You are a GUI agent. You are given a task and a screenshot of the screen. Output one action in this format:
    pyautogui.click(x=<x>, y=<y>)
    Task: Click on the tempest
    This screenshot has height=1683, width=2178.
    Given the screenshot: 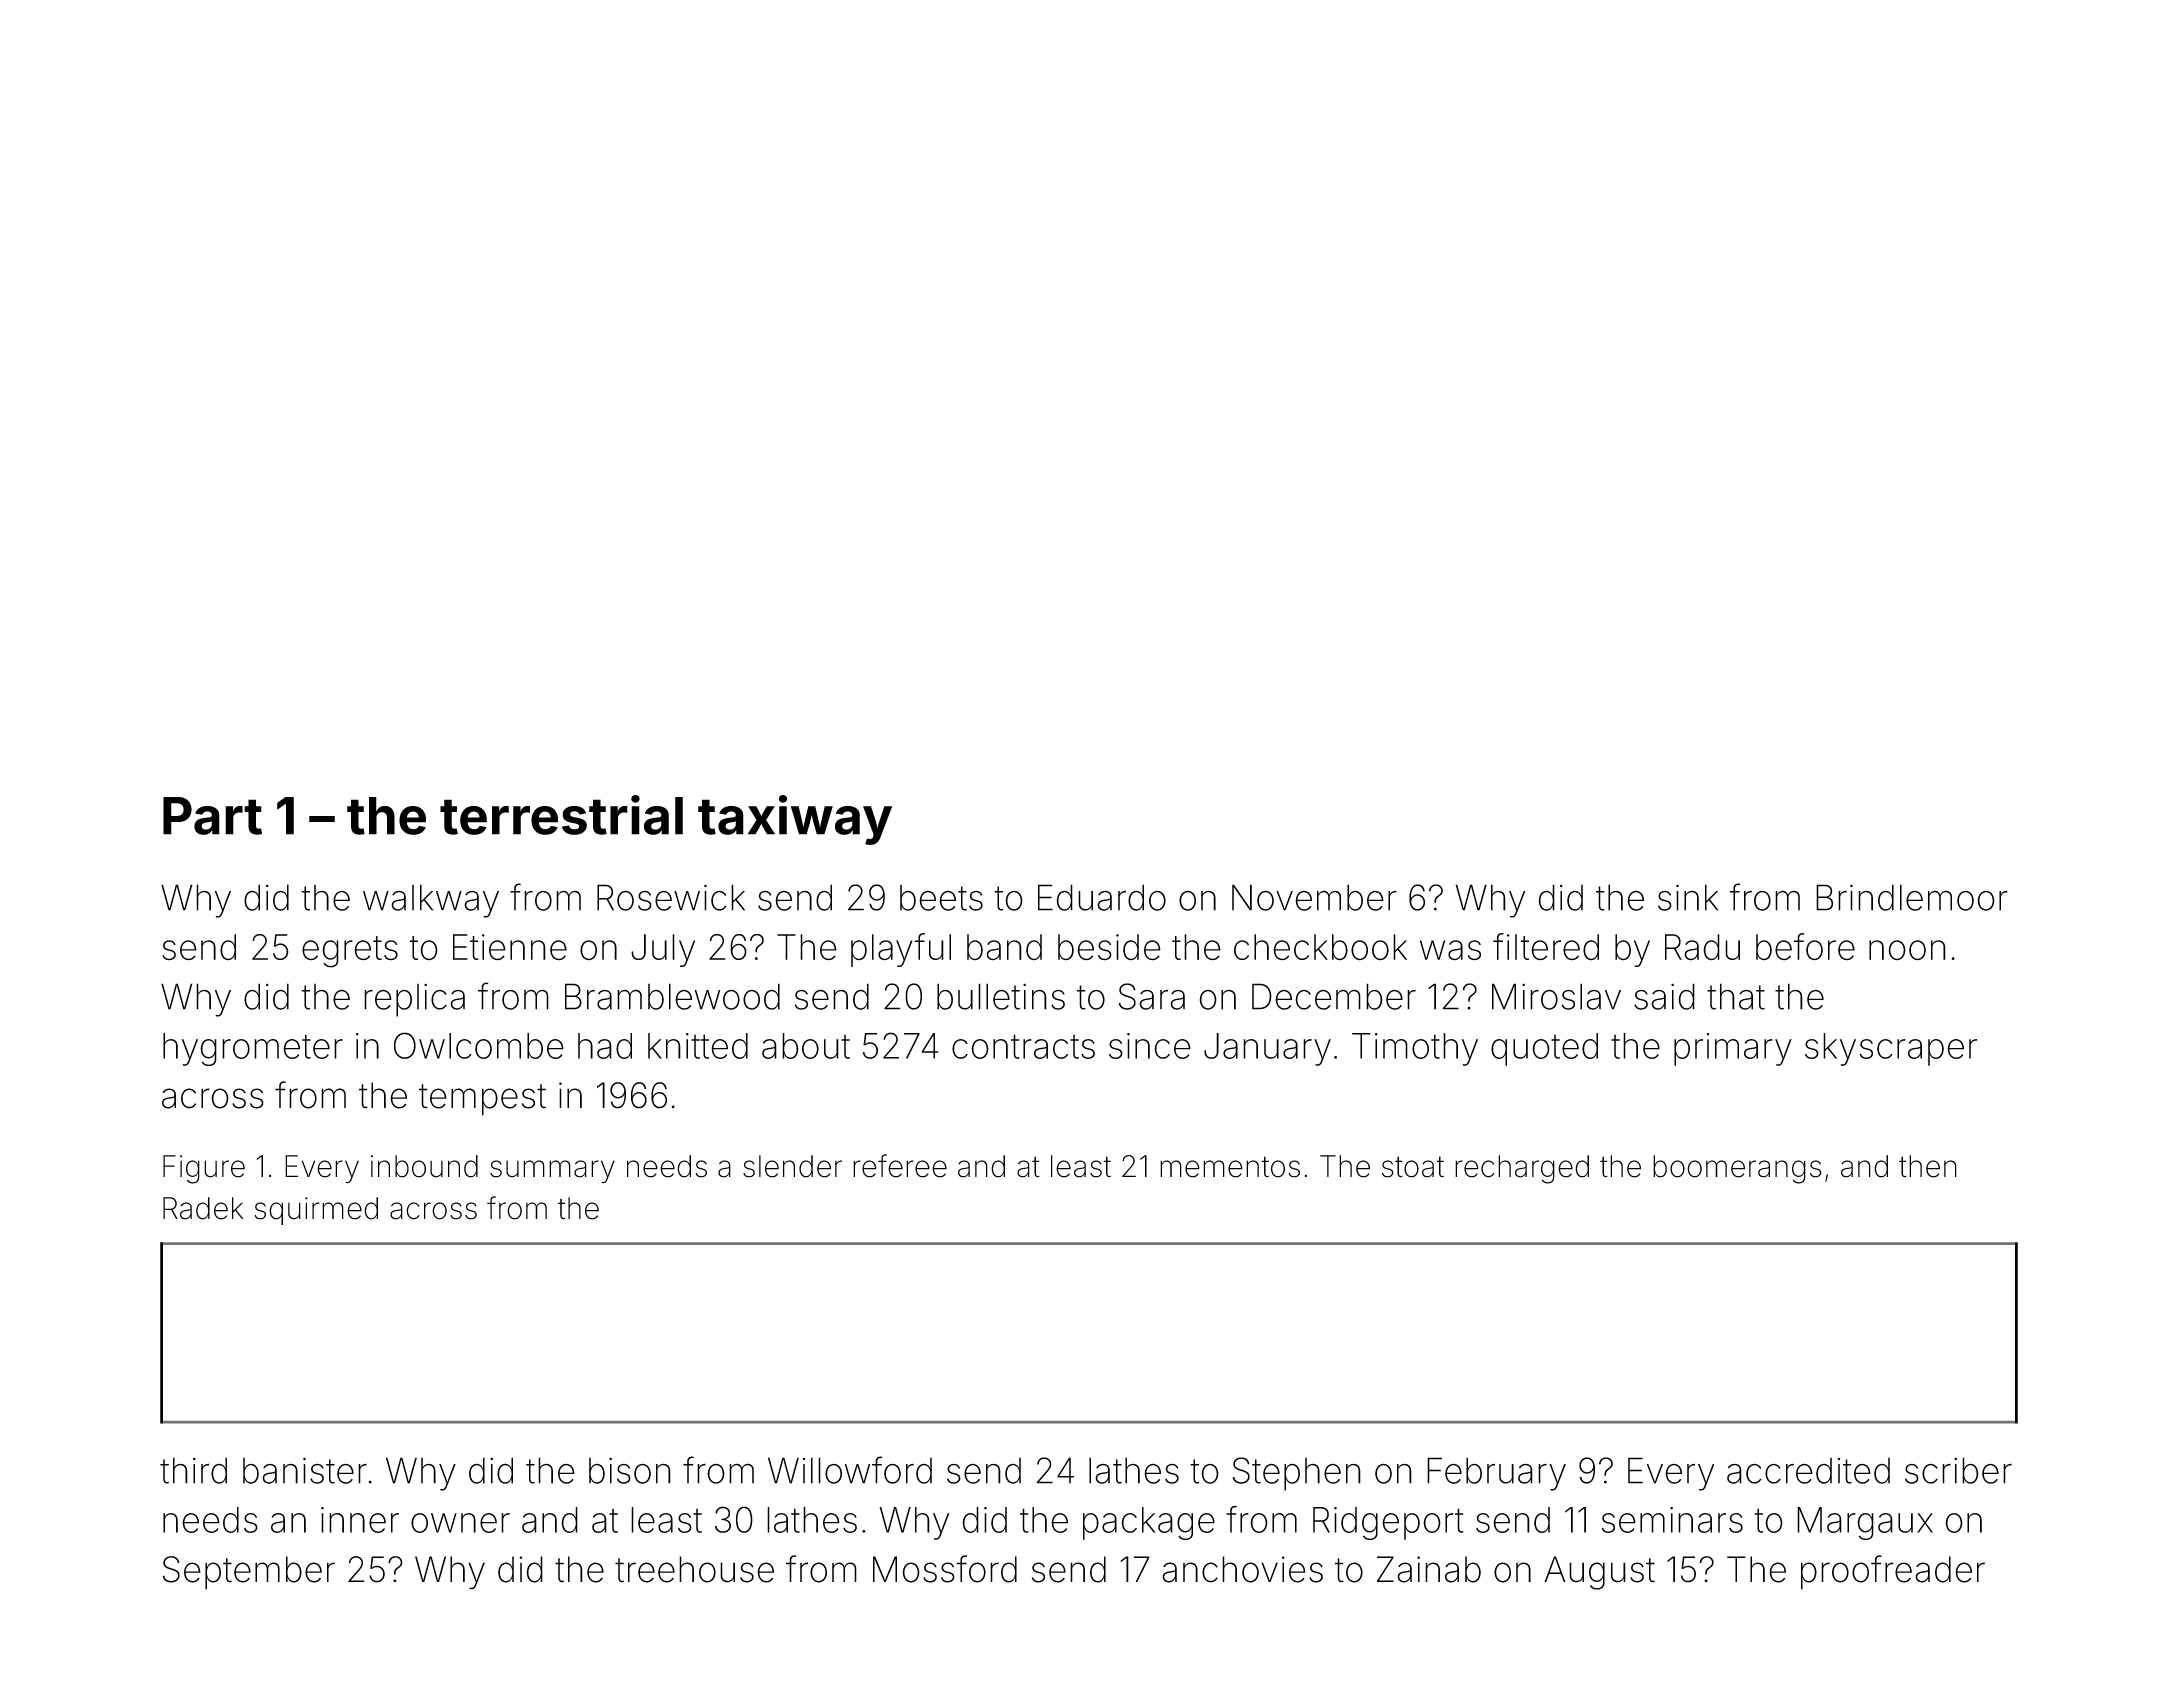 What is the action you would take?
    pyautogui.click(x=482, y=1100)
